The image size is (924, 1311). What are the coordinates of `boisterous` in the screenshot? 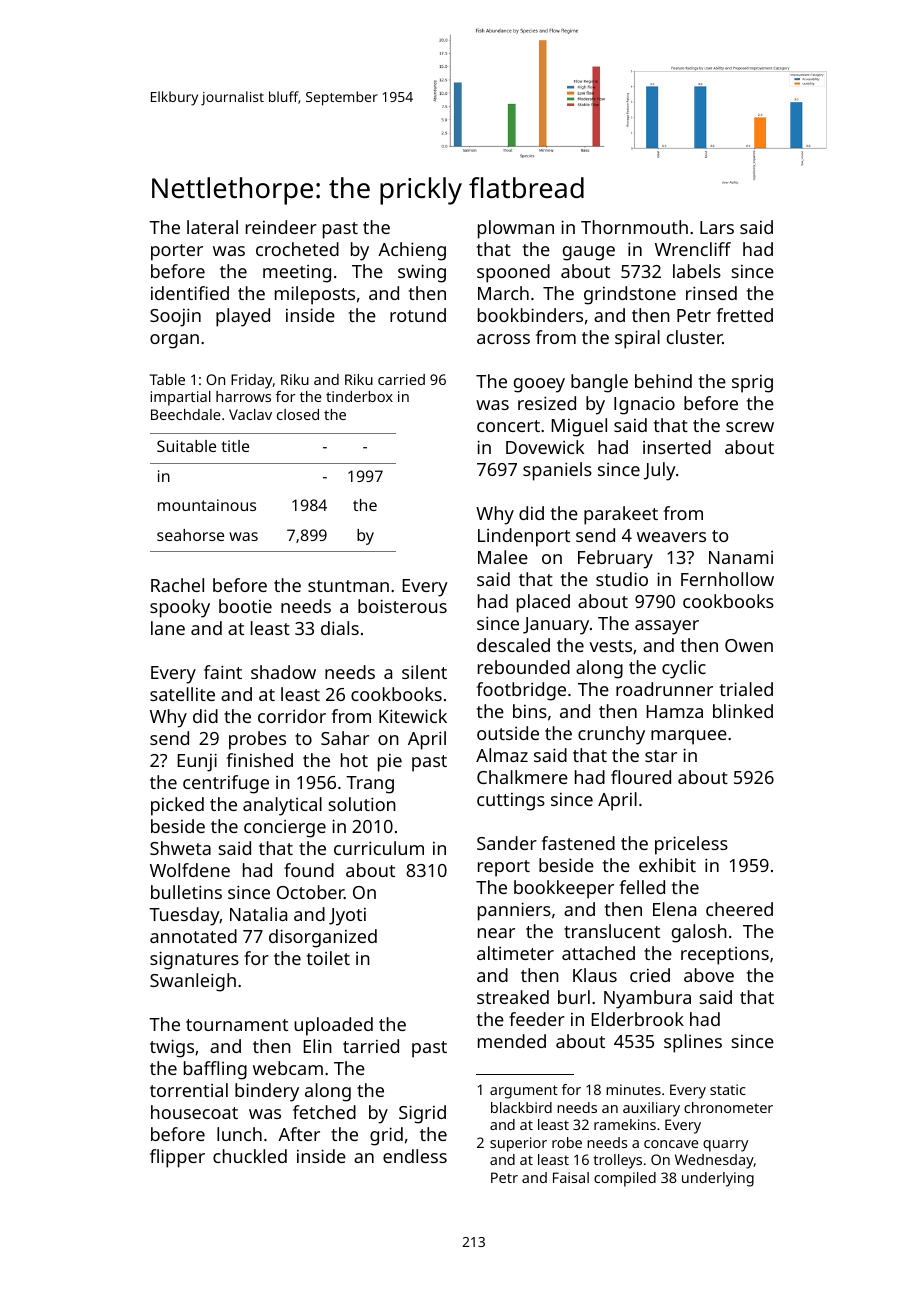 It's located at (402, 606).
